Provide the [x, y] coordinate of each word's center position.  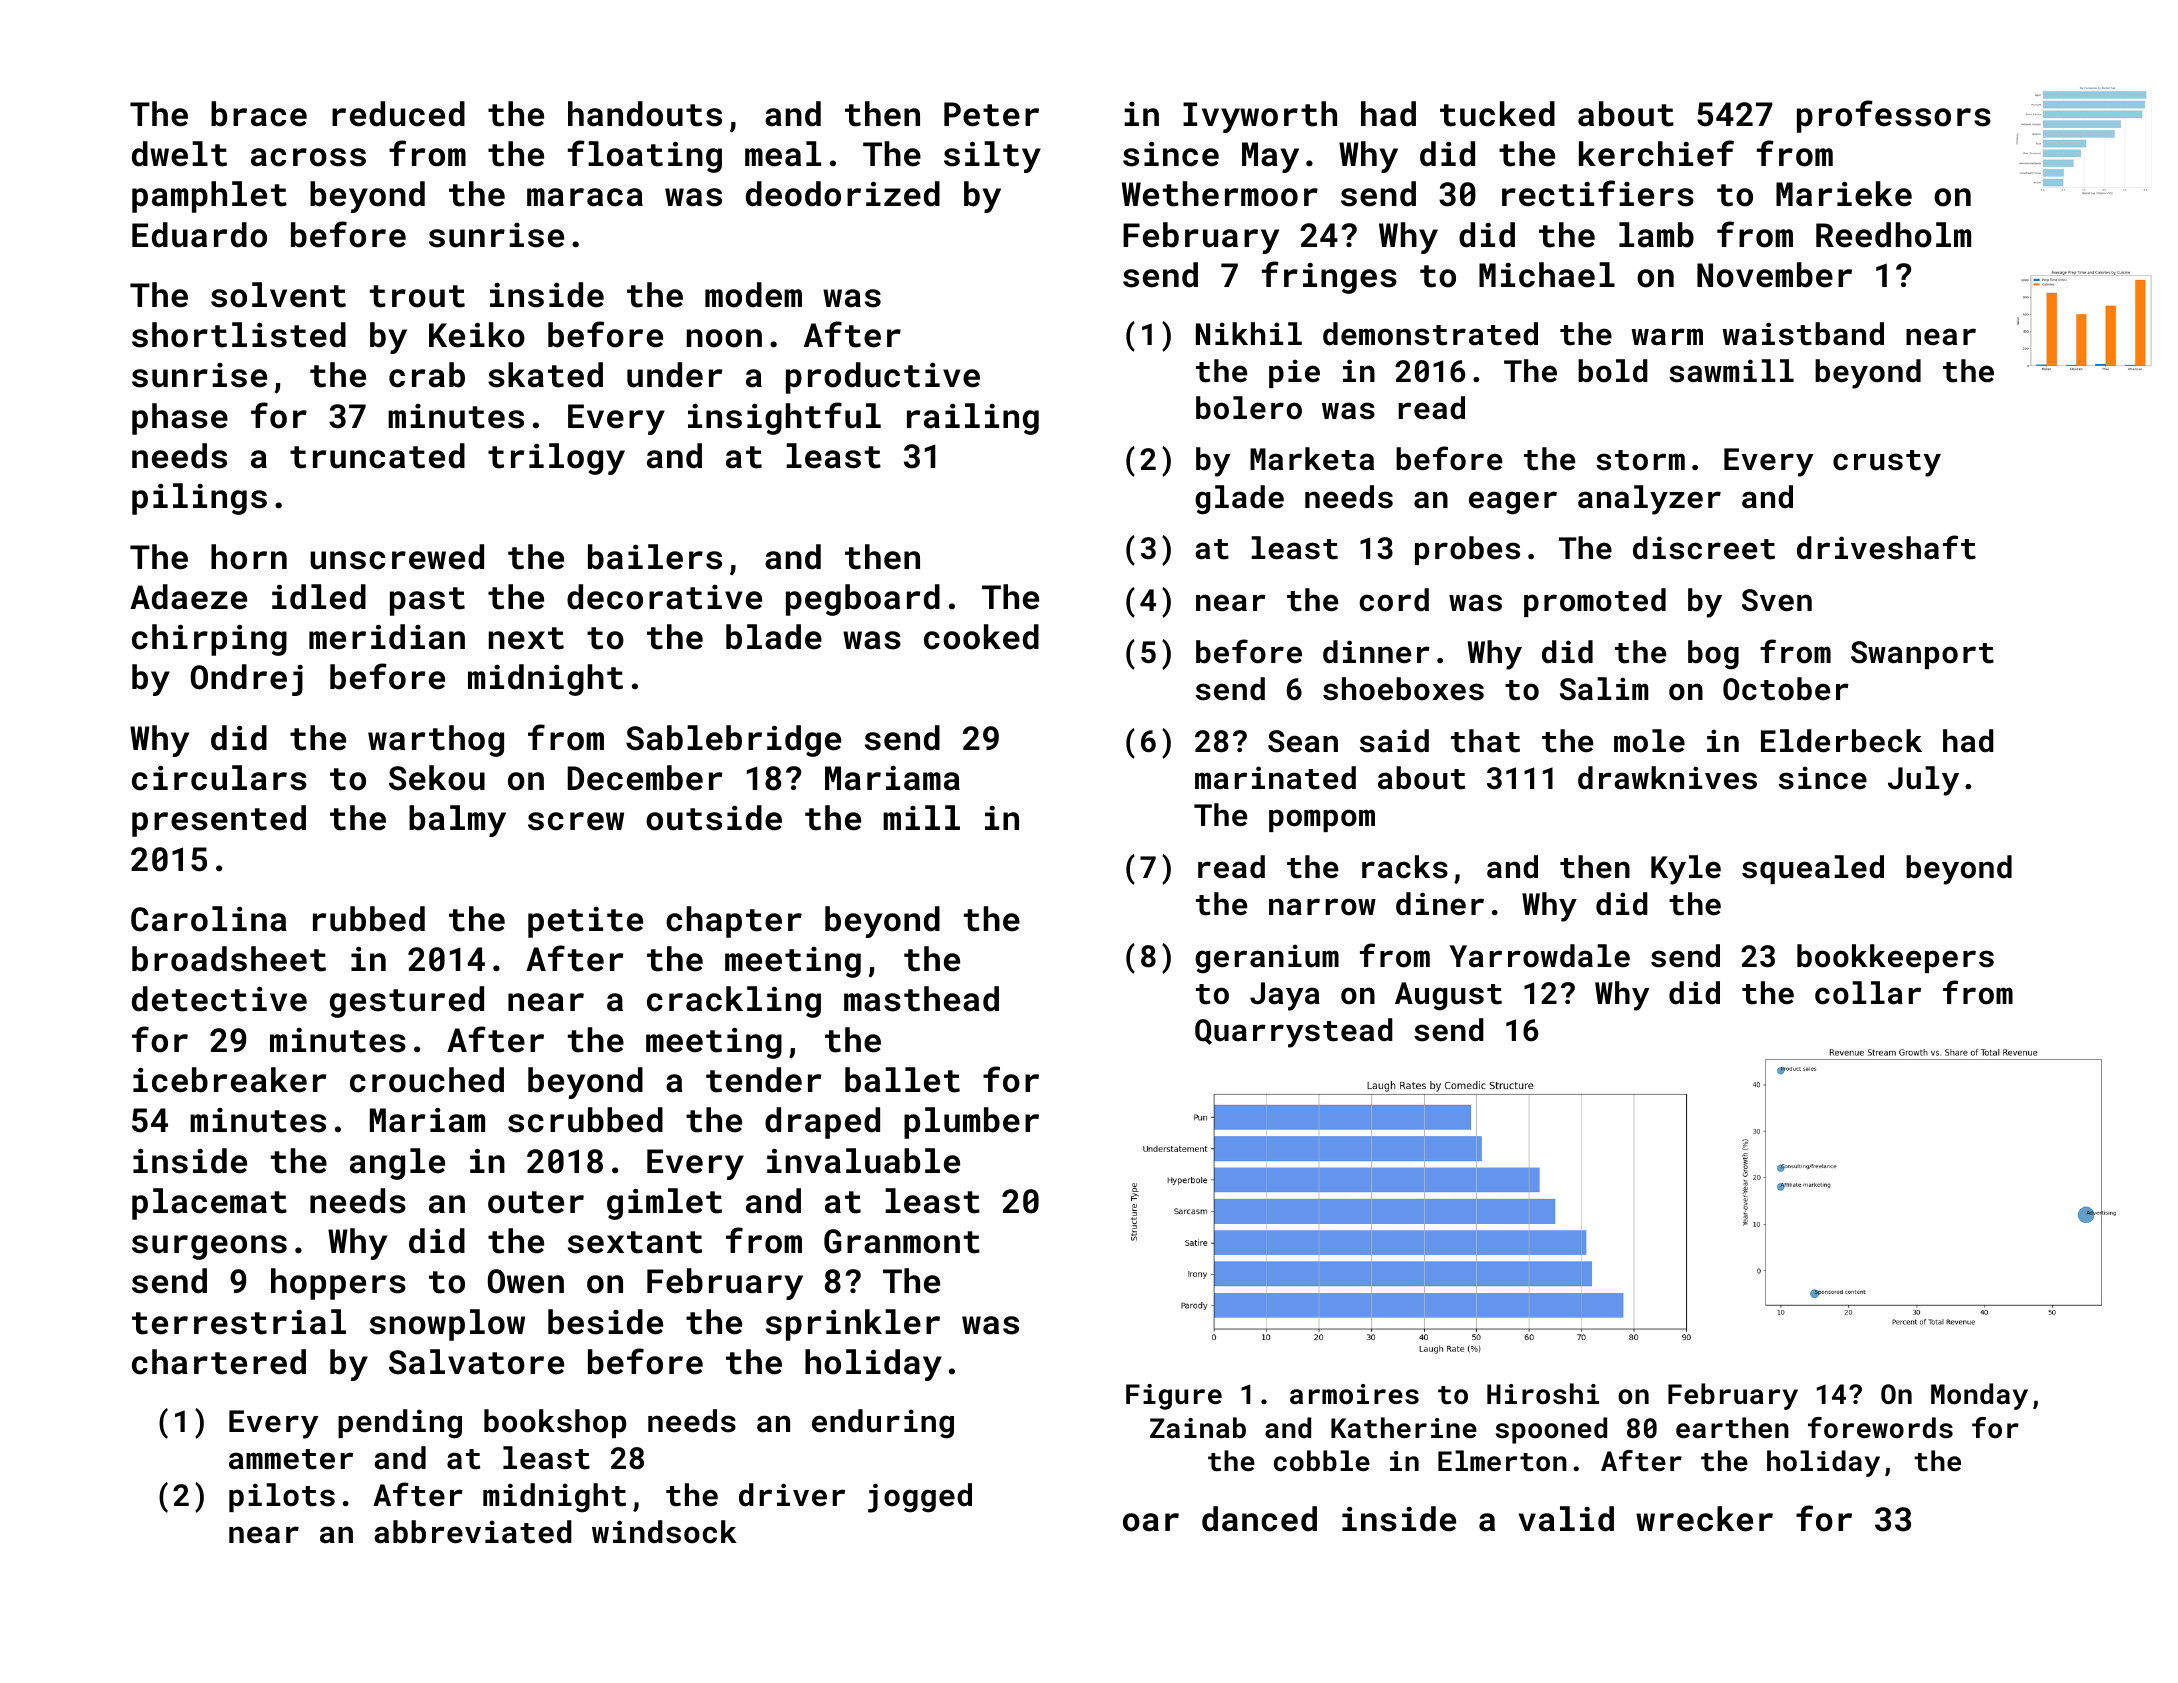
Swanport [1922, 655]
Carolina [209, 919]
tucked [1497, 114]
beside [605, 1322]
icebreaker [229, 1080]
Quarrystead [1294, 1033]
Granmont [902, 1241]
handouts [645, 114]
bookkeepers [1895, 958]
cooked [981, 637]
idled [319, 597]
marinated [1275, 778]
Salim [1604, 689]
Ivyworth [1260, 117]
